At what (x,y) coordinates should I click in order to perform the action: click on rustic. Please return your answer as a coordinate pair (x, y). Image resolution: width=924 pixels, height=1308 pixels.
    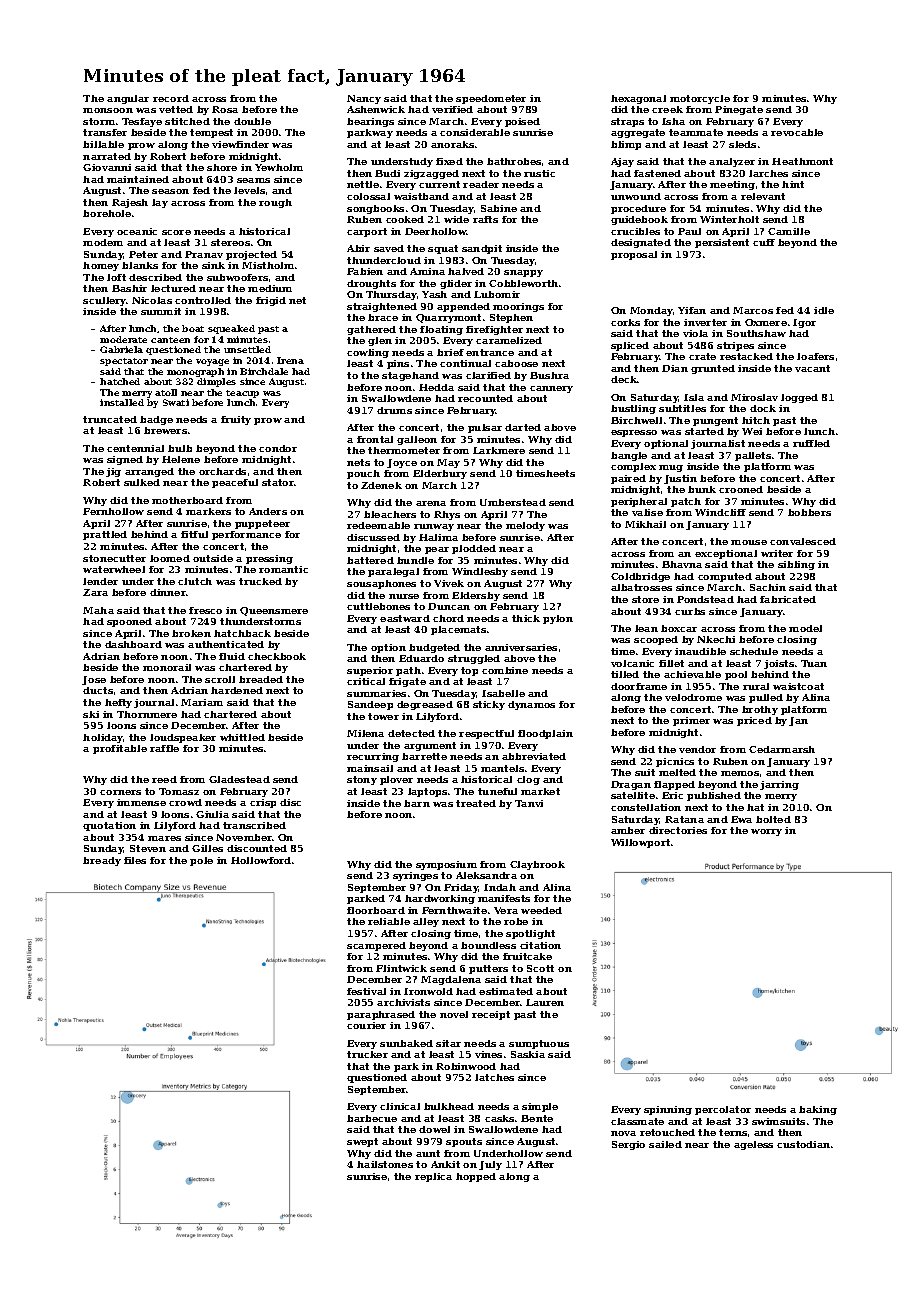
    Looking at the image, I should click on (539, 173).
